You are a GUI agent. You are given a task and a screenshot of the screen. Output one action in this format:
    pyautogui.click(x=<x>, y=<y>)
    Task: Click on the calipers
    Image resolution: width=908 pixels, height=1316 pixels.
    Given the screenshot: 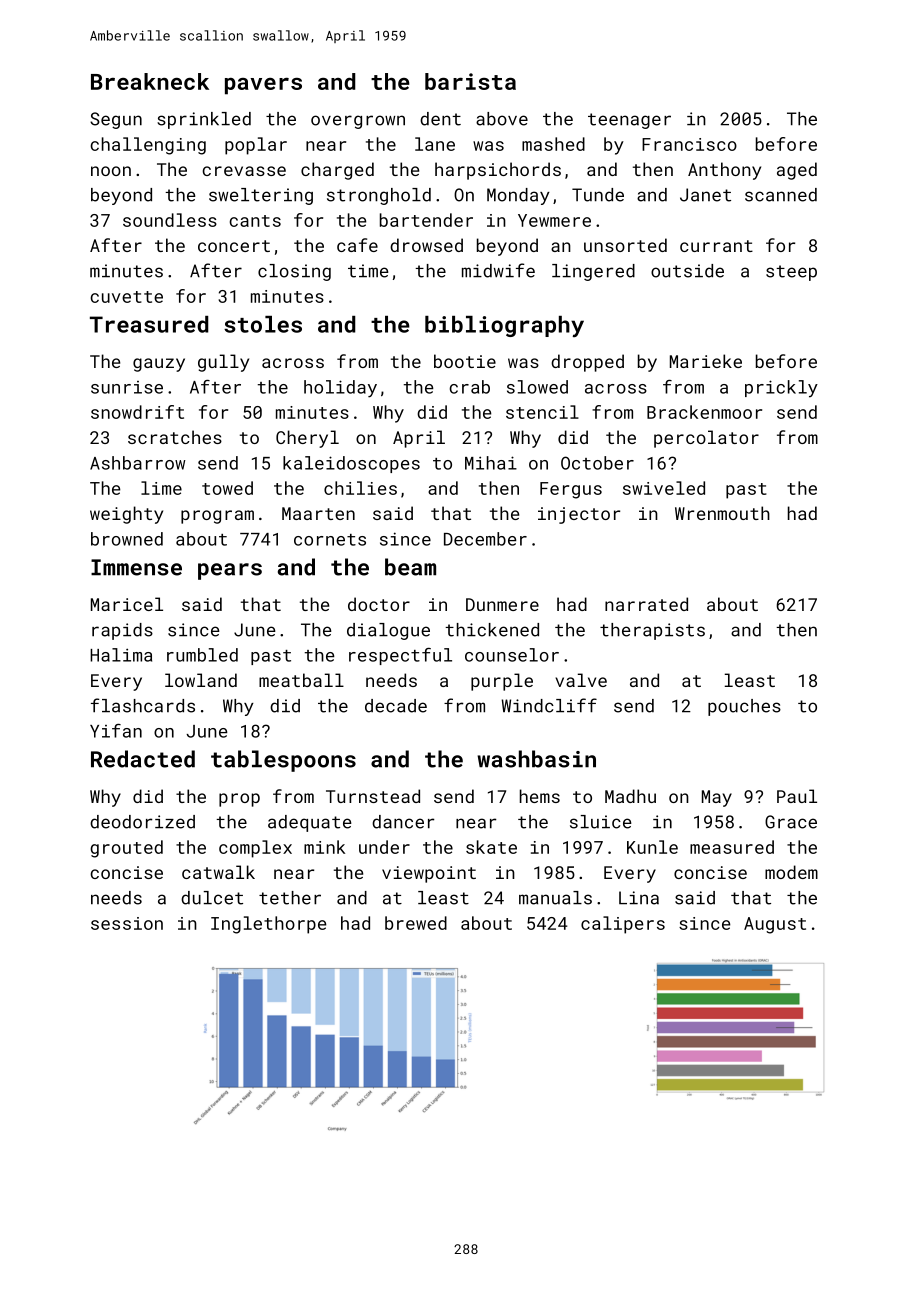 What is the action you would take?
    pyautogui.click(x=623, y=925)
